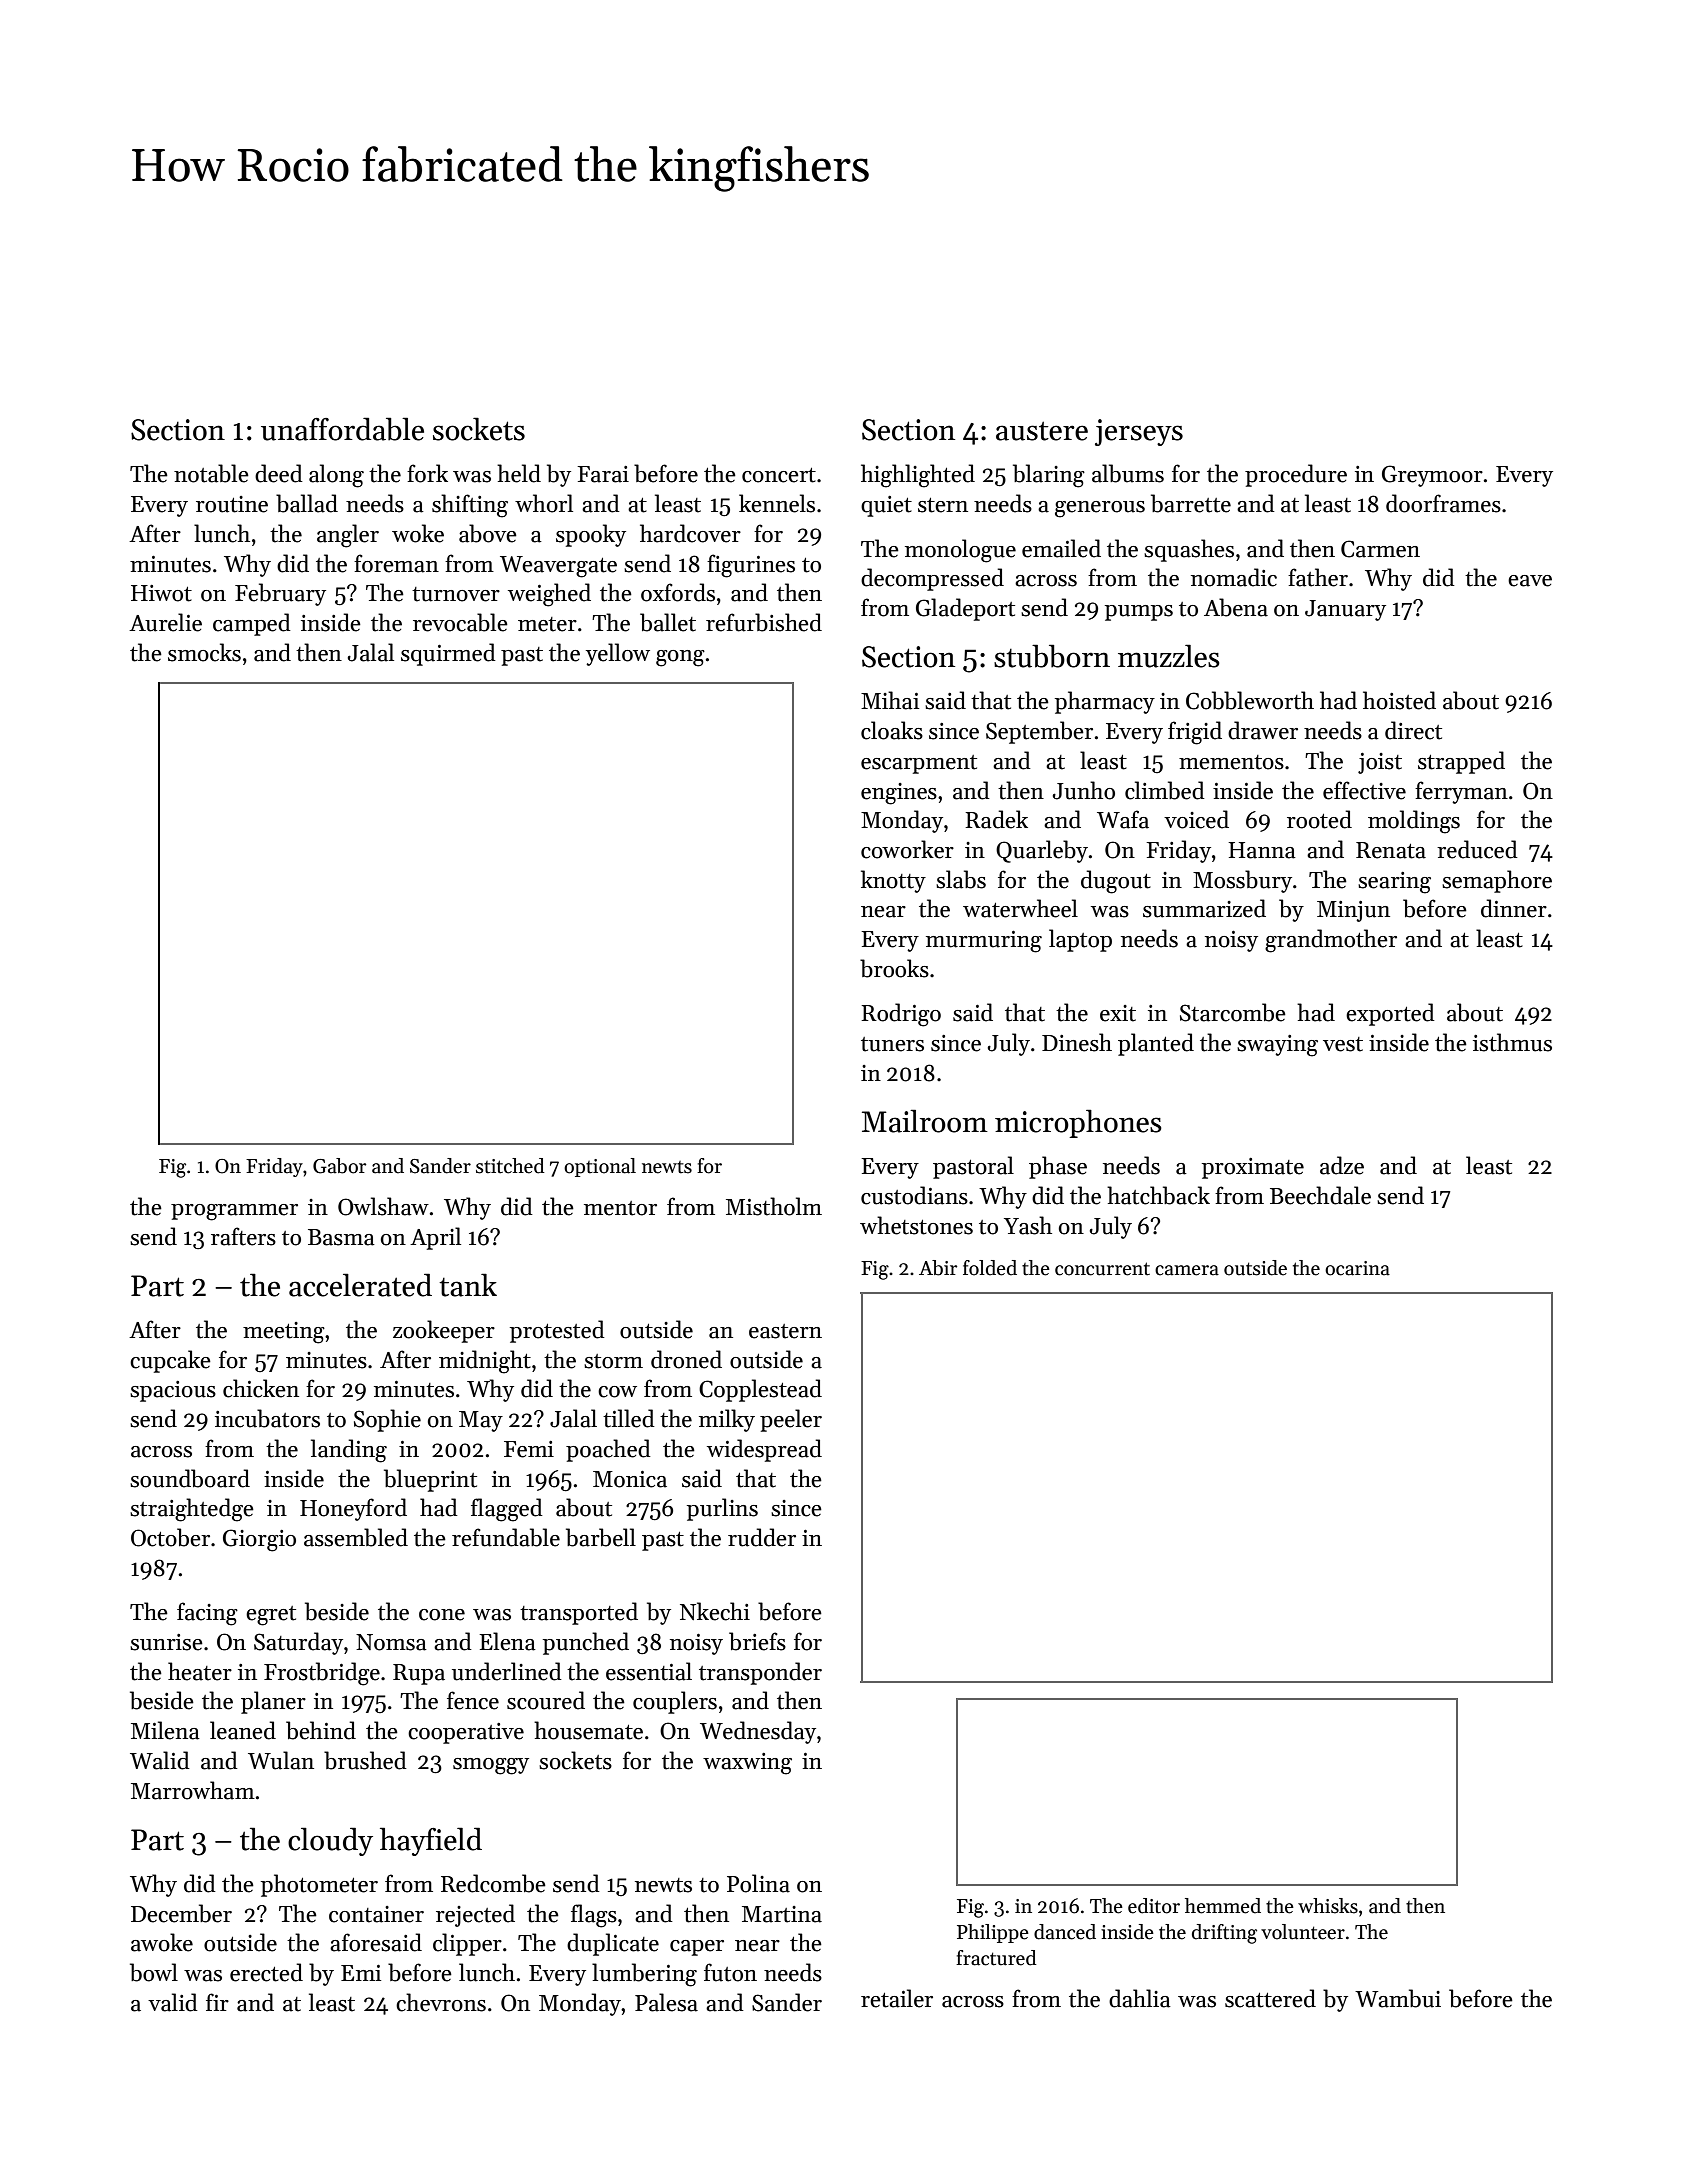 The height and width of the page is (2178, 1683). I want to click on smocks, so click(204, 652).
